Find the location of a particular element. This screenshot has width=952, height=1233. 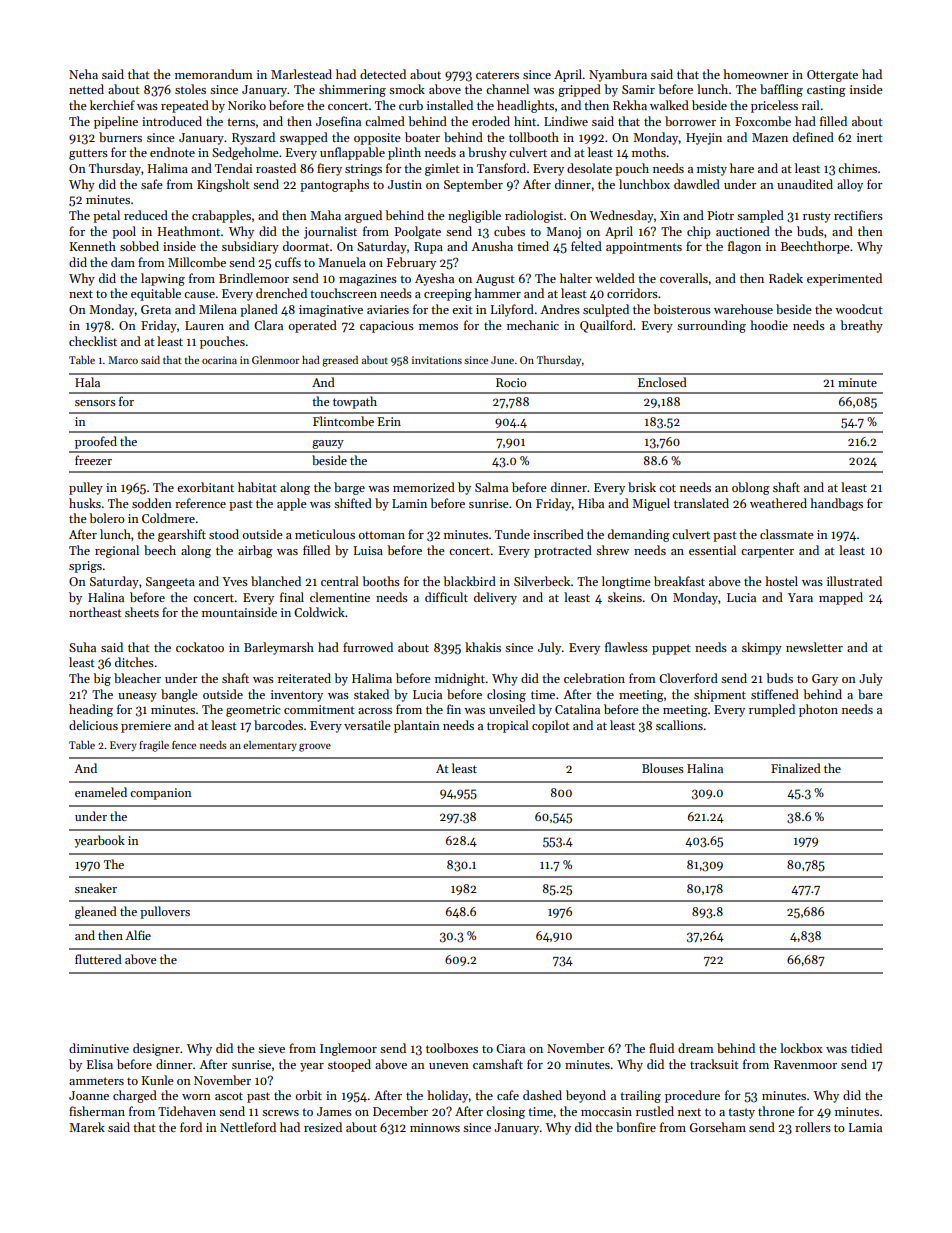

Enclosed is located at coordinates (662, 382).
